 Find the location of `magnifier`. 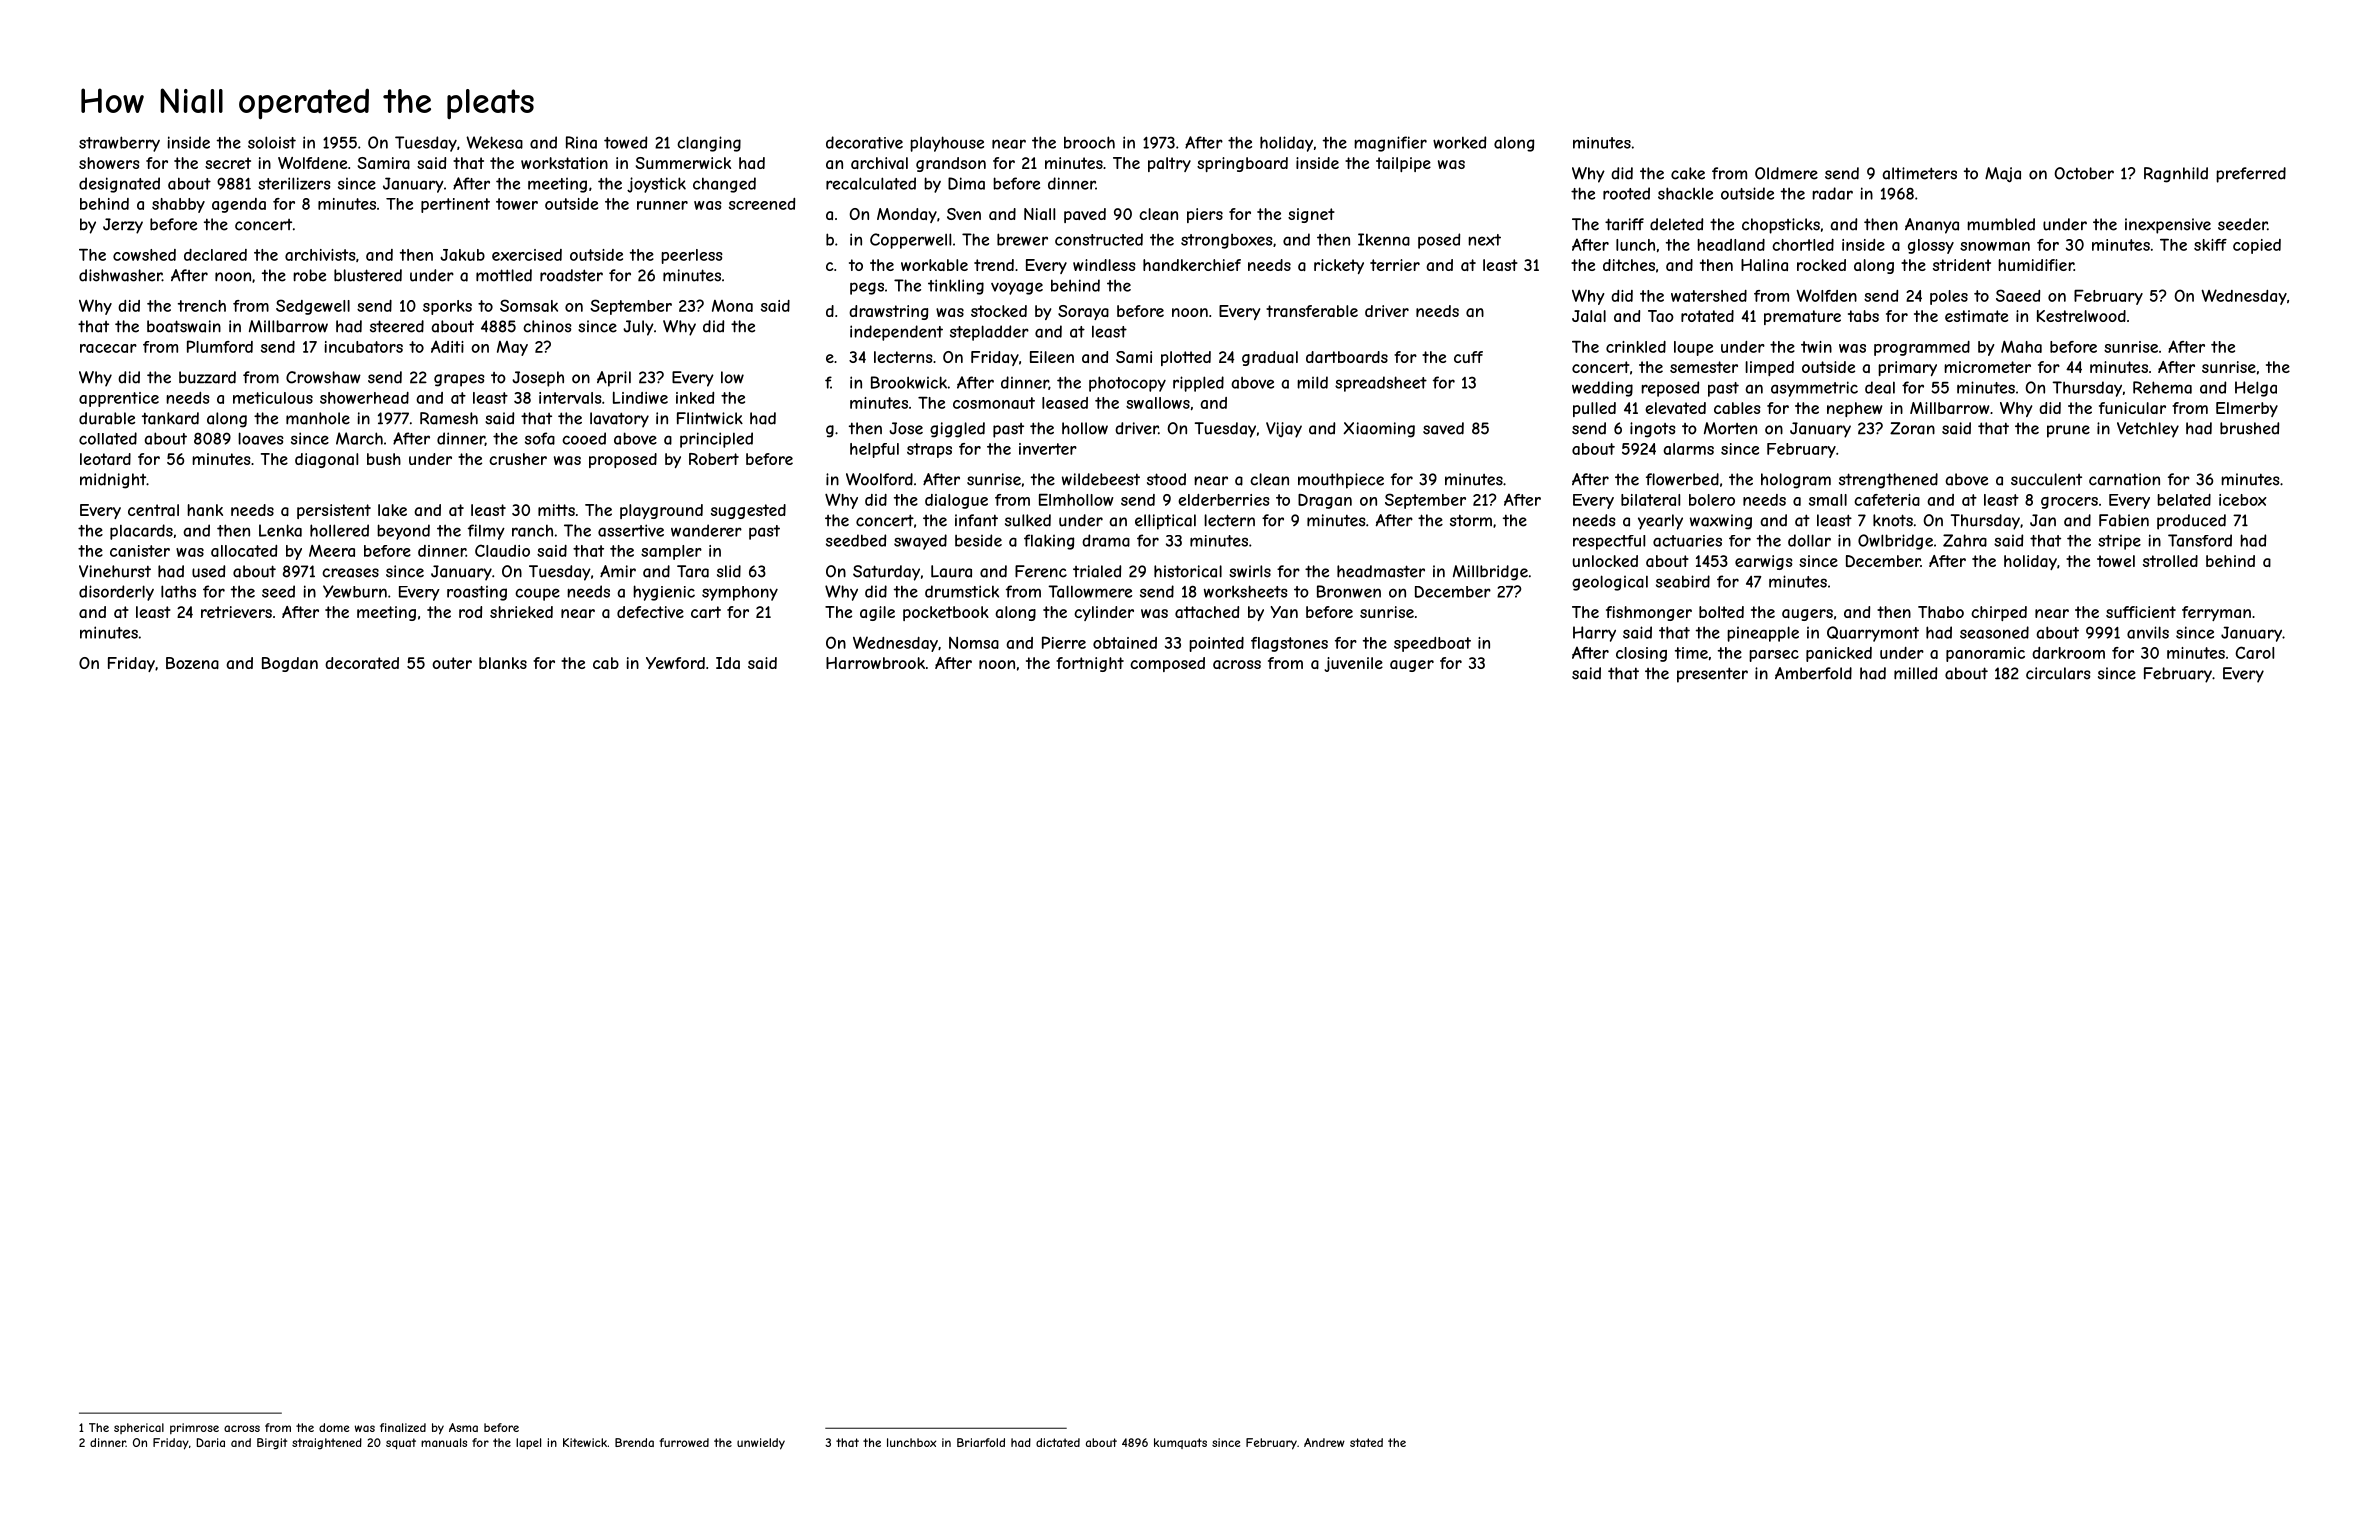

magnifier is located at coordinates (1390, 144).
